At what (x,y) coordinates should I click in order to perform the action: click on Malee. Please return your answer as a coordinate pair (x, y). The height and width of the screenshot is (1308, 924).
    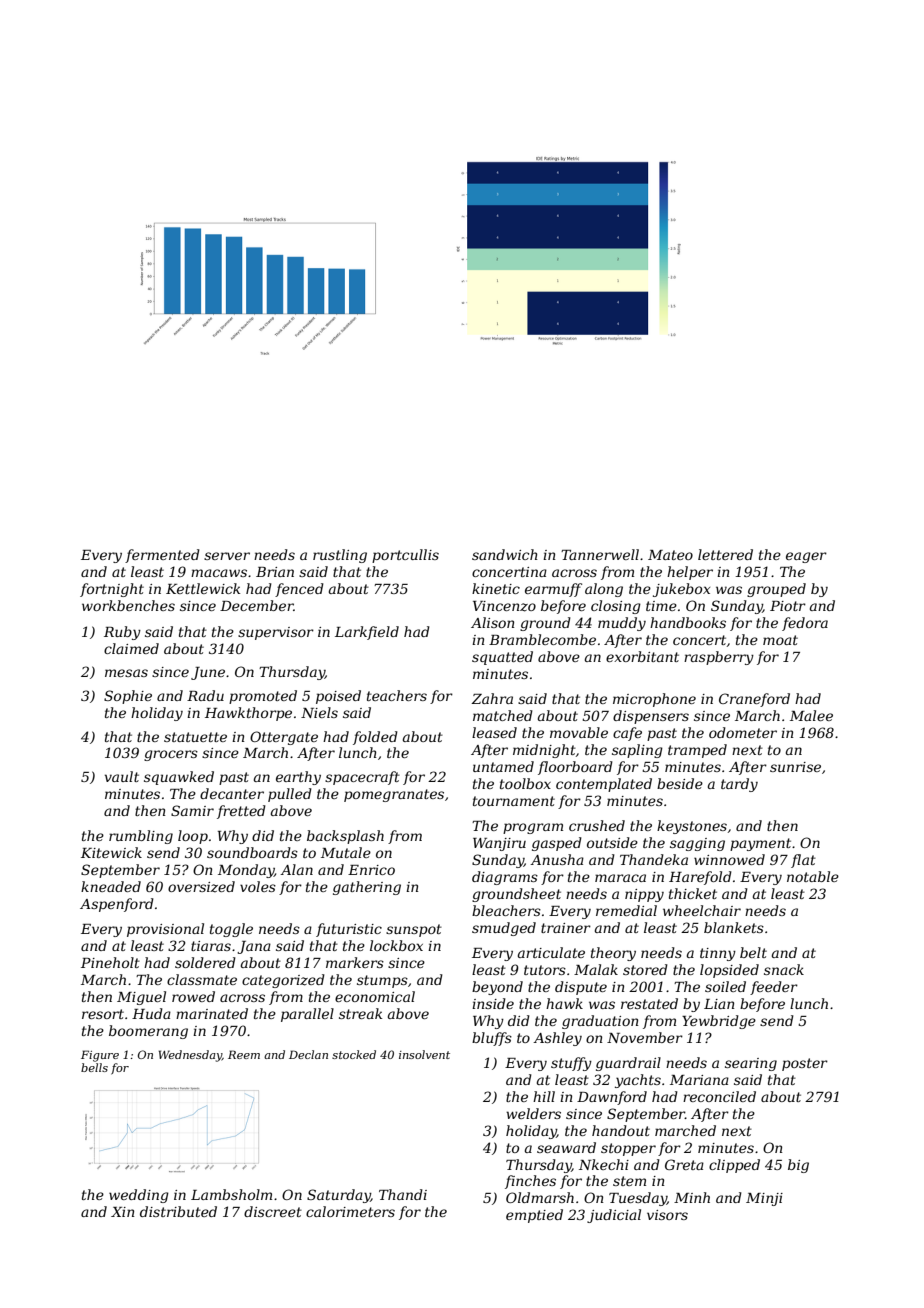
    Looking at the image, I should click on (811, 715).
